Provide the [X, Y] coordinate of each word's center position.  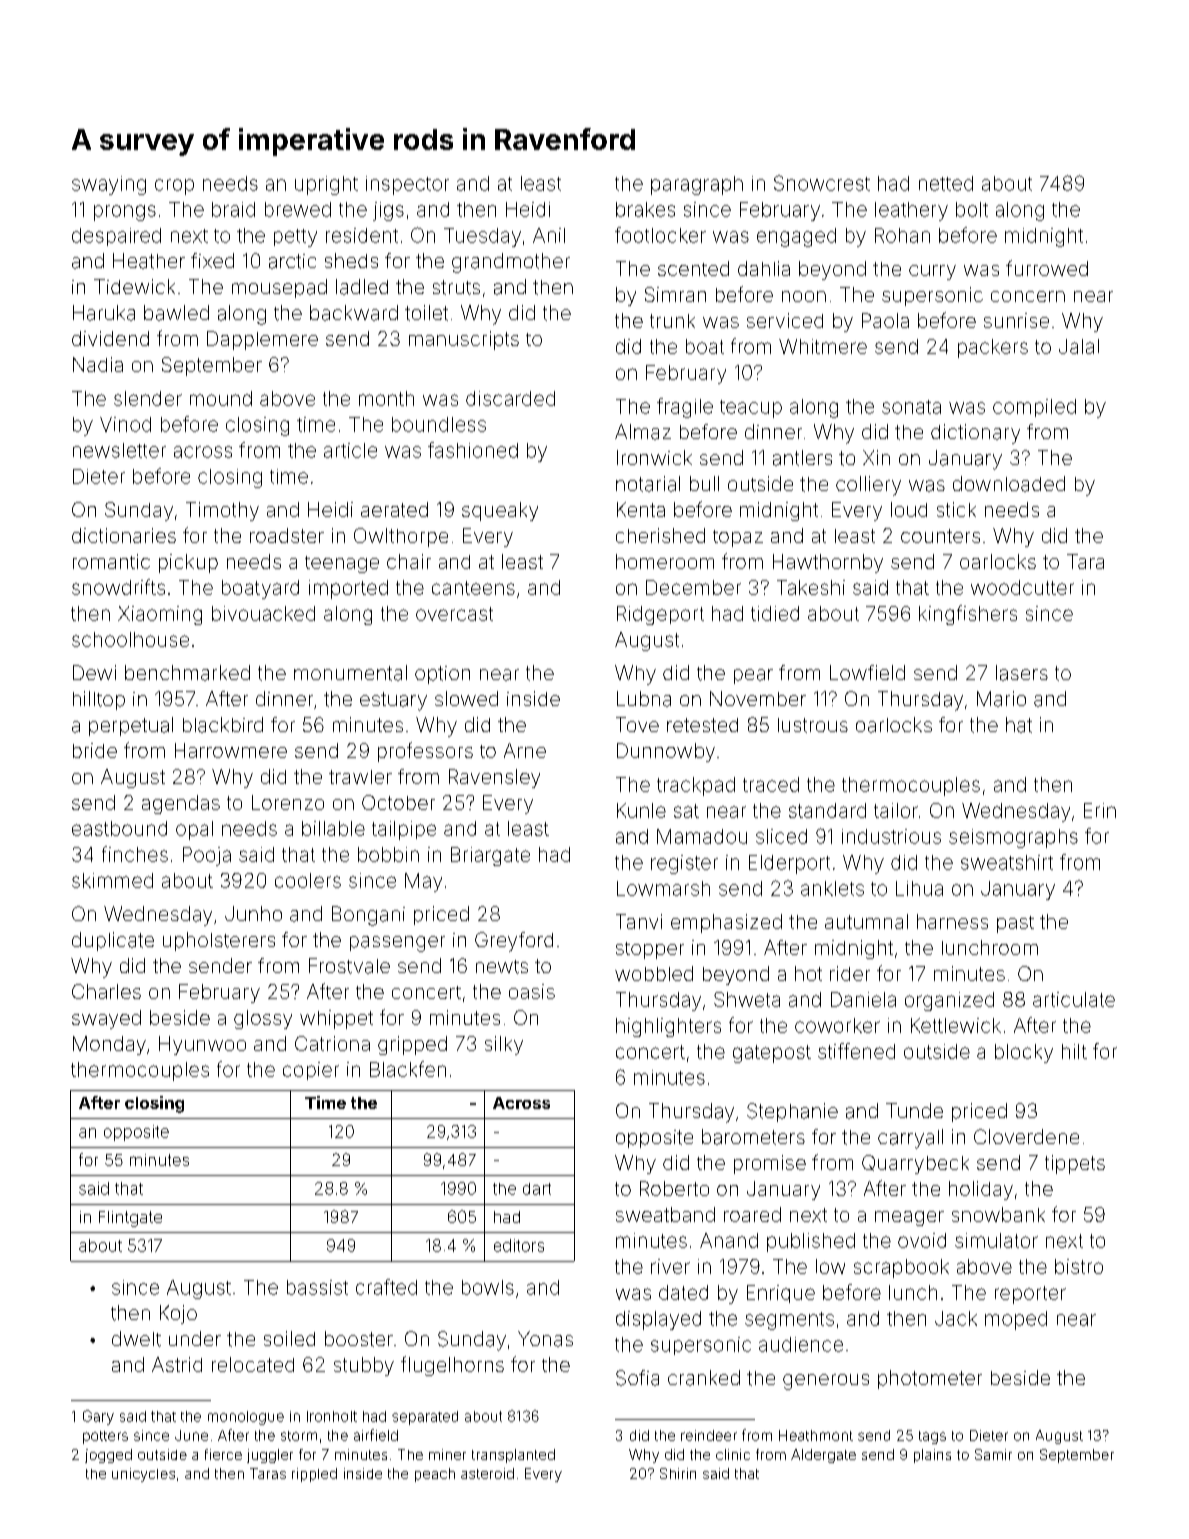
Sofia [637, 1378]
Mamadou [702, 836]
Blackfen [408, 1069]
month [386, 398]
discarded [510, 398]
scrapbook [901, 1268]
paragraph [697, 185]
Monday [109, 1045]
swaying [109, 185]
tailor [896, 810]
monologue [246, 1418]
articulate [1074, 999]
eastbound [119, 828]
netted [946, 183]
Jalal [1079, 346]
